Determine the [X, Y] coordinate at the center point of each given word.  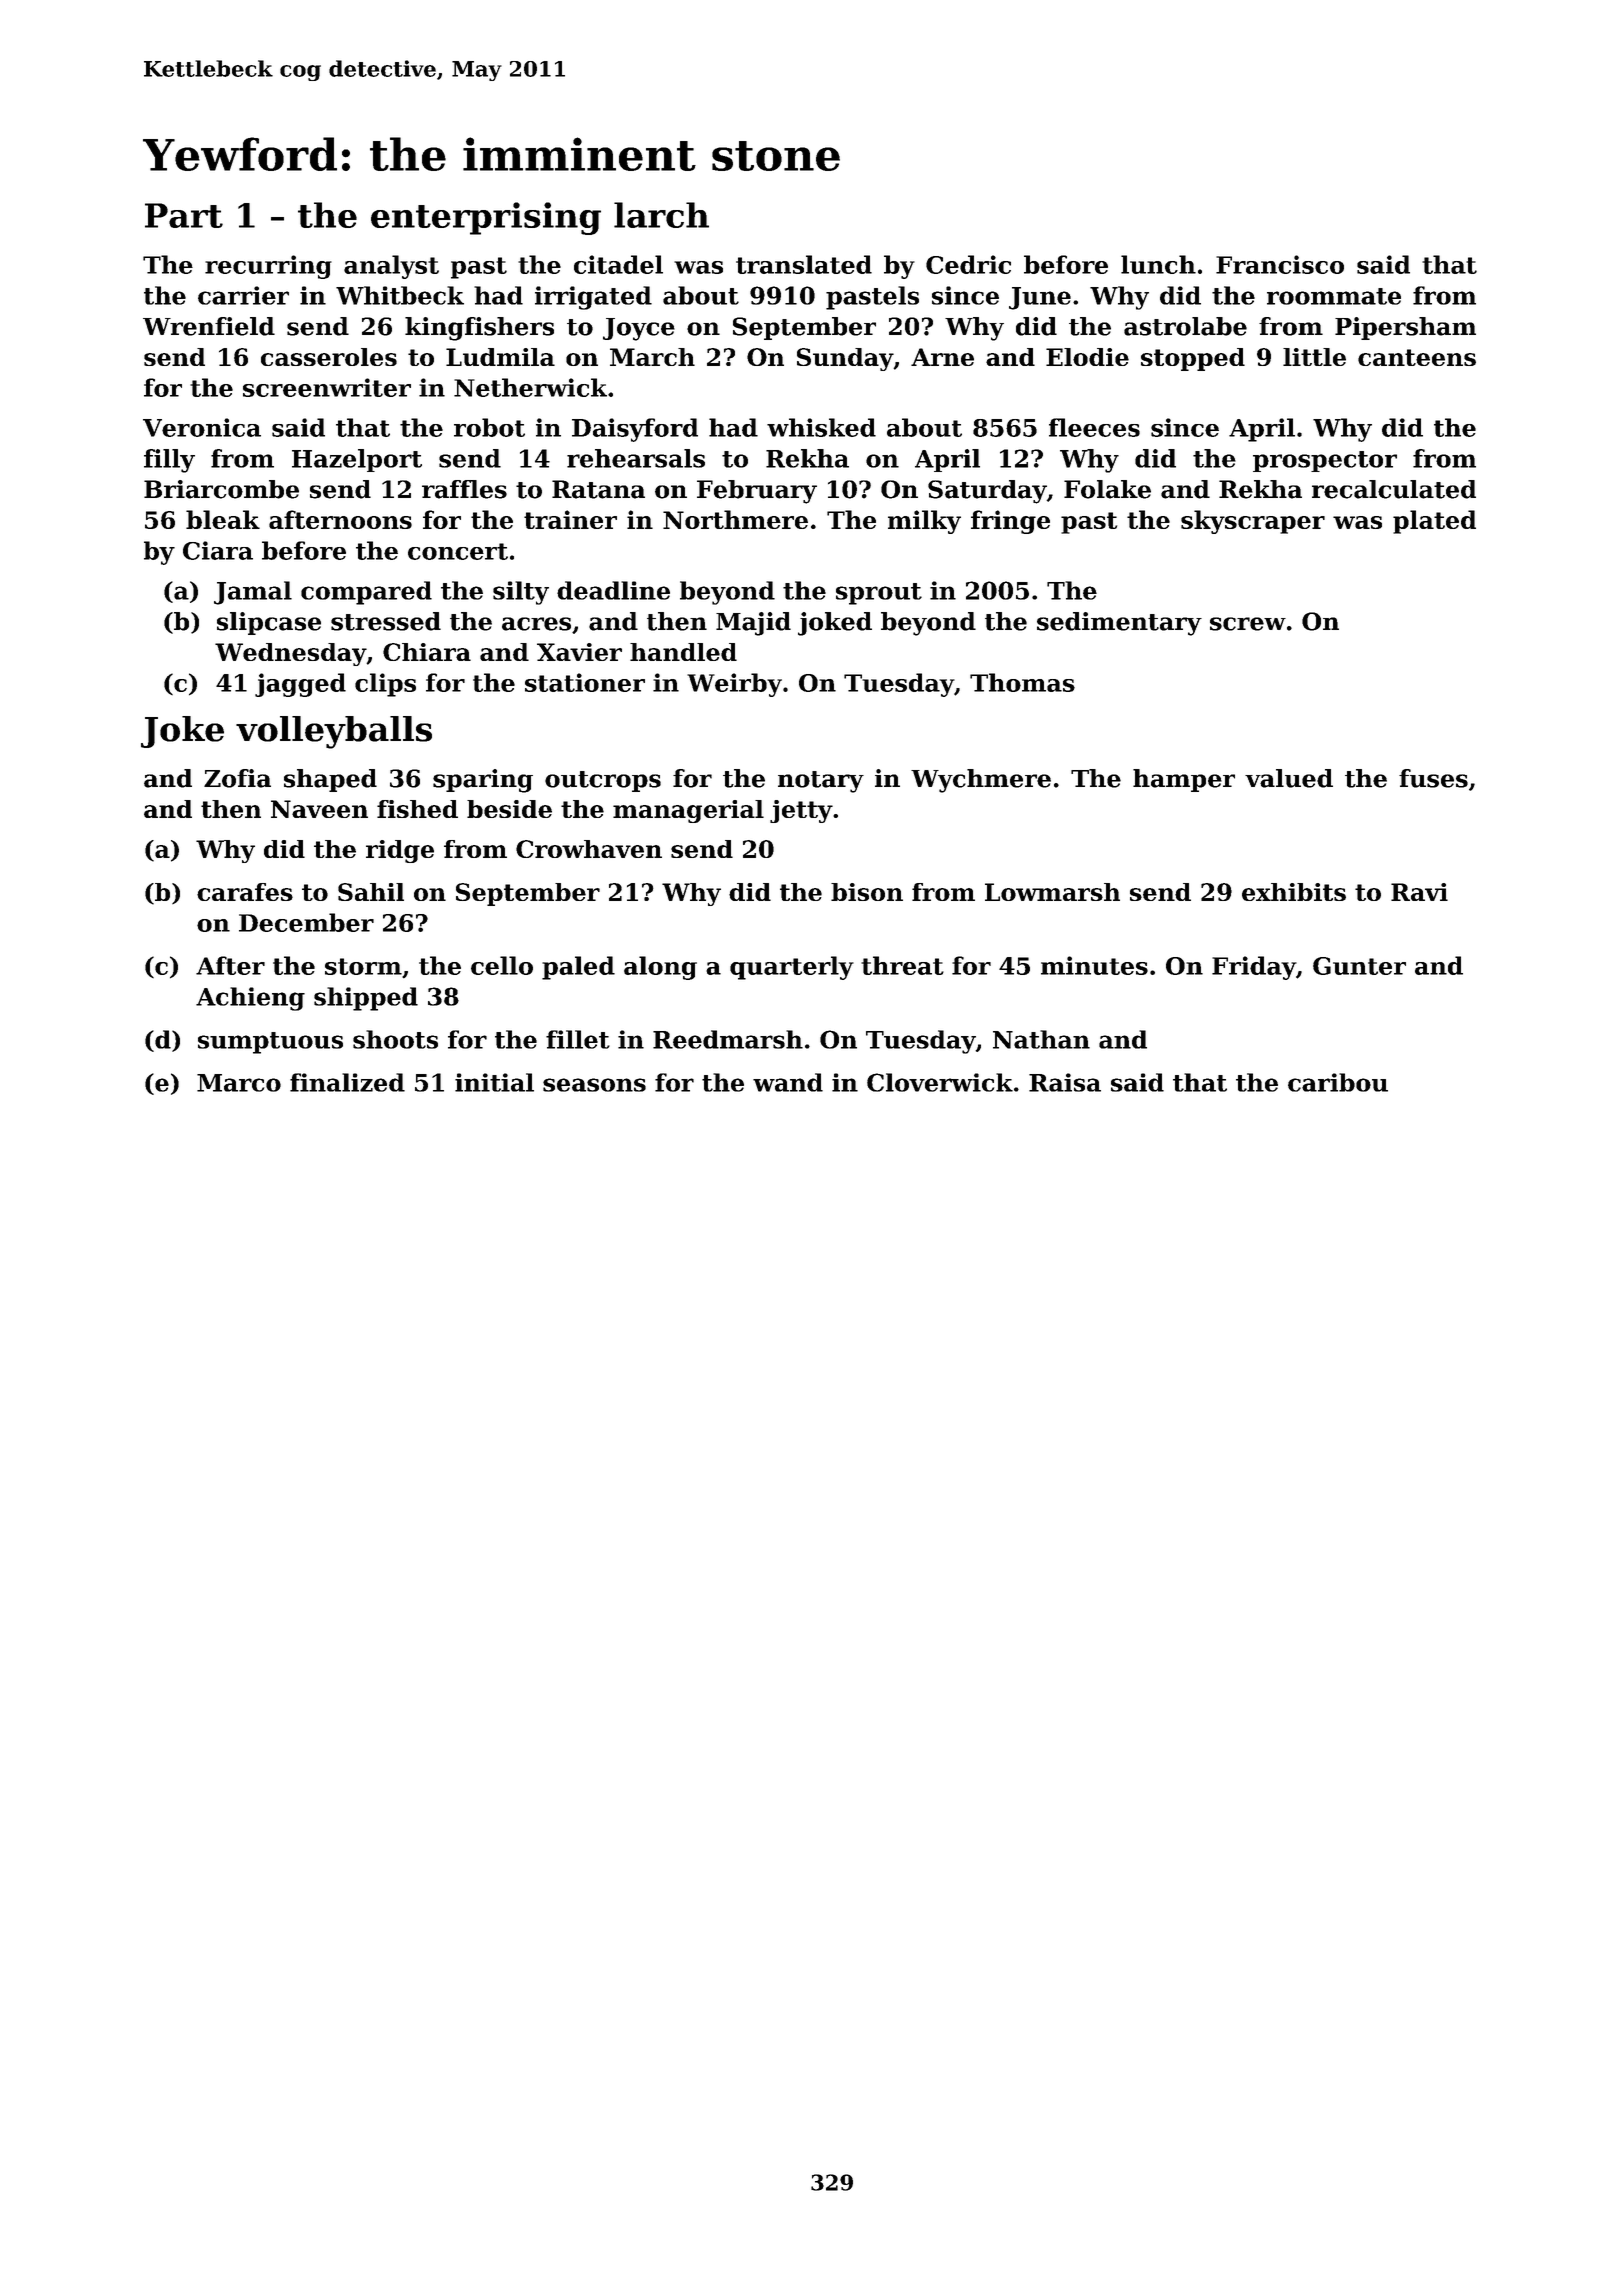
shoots [395, 1039]
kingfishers [479, 329]
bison [867, 892]
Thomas [1022, 682]
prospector [1325, 461]
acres [536, 624]
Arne [942, 357]
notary [821, 782]
